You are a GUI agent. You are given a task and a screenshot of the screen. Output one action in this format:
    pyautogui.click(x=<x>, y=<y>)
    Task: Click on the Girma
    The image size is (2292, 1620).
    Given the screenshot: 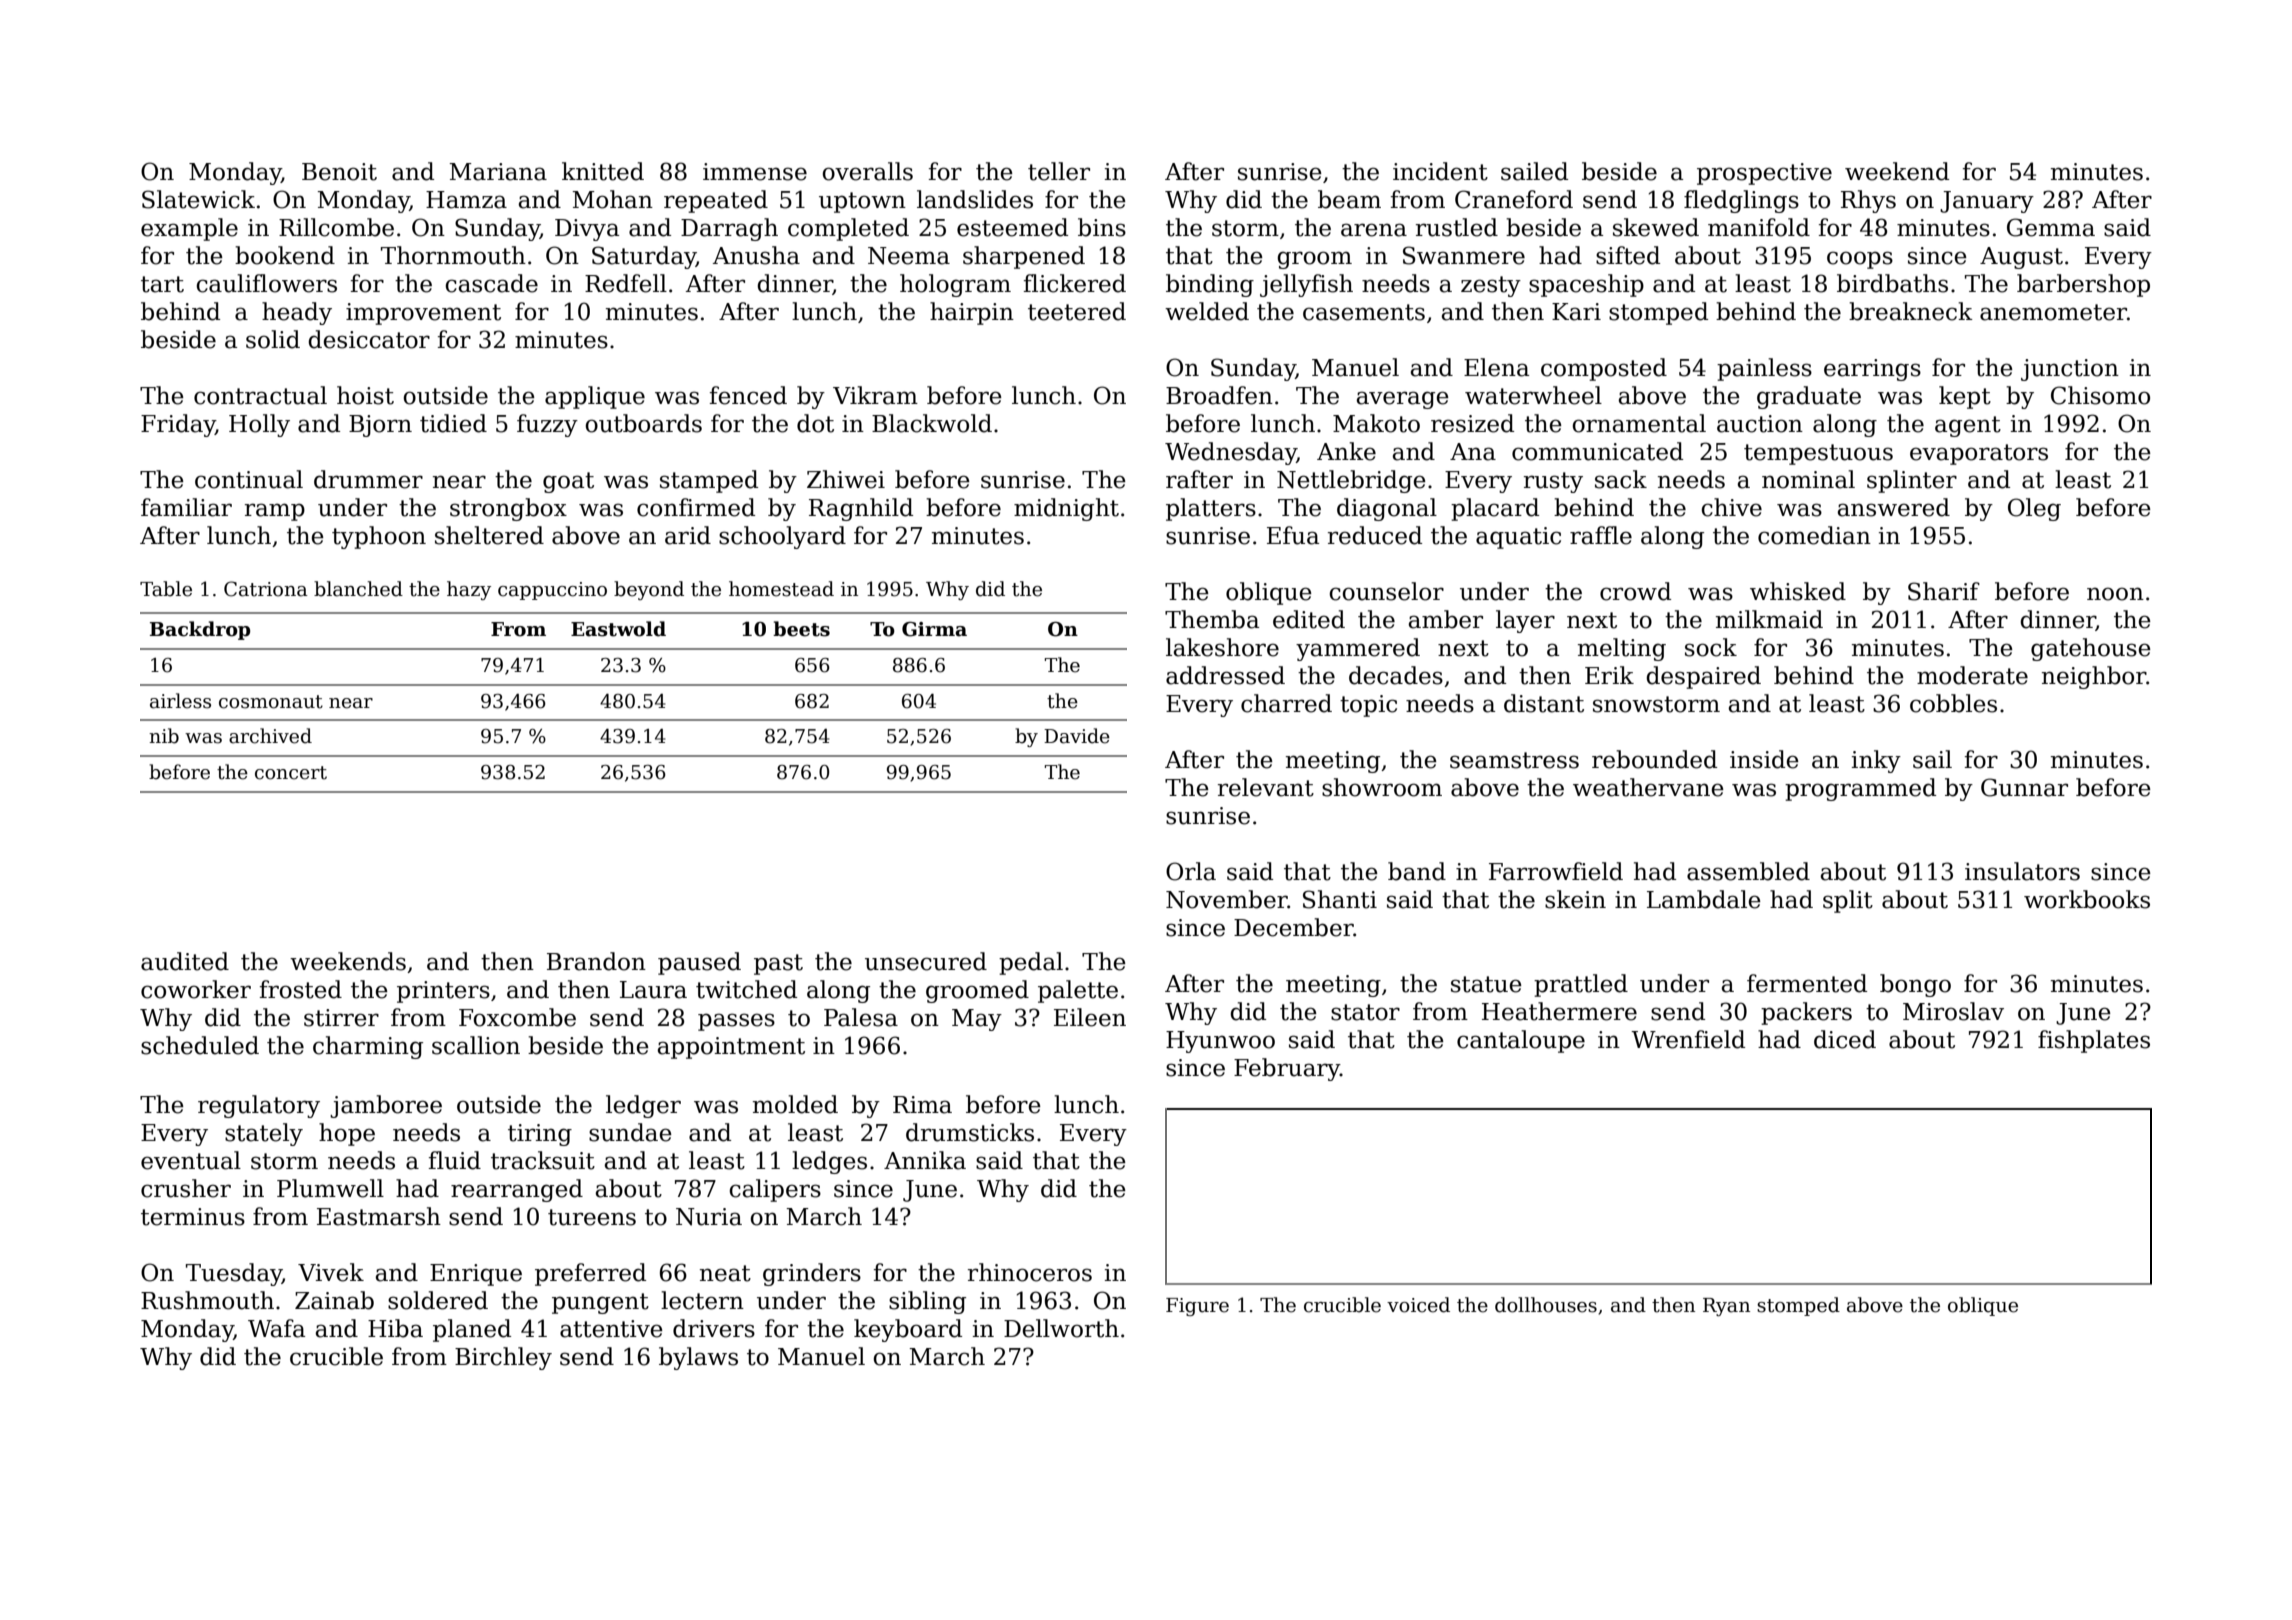 What is the action you would take?
    pyautogui.click(x=934, y=629)
